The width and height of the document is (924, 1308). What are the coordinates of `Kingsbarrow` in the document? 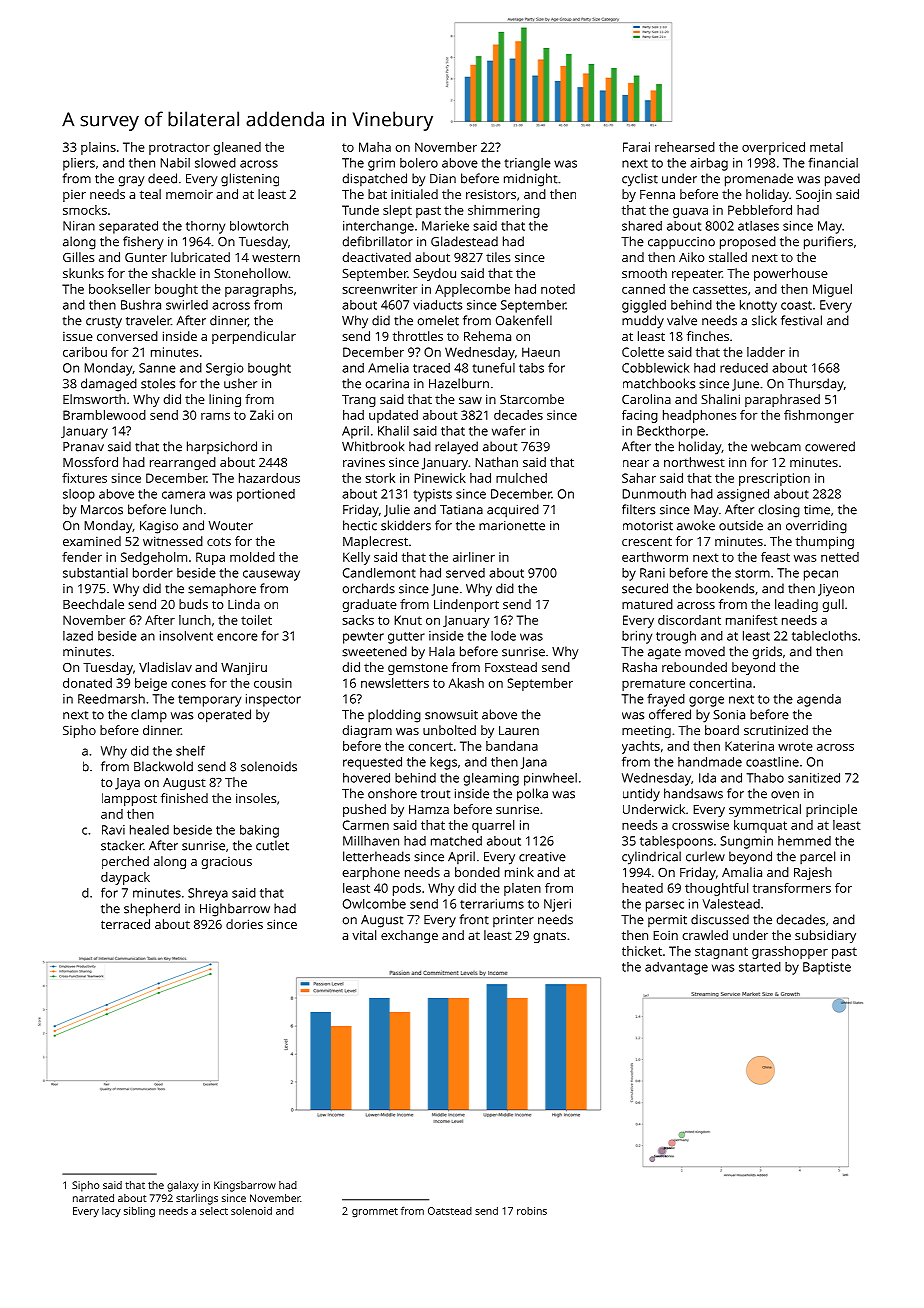 It's located at (245, 1186).
